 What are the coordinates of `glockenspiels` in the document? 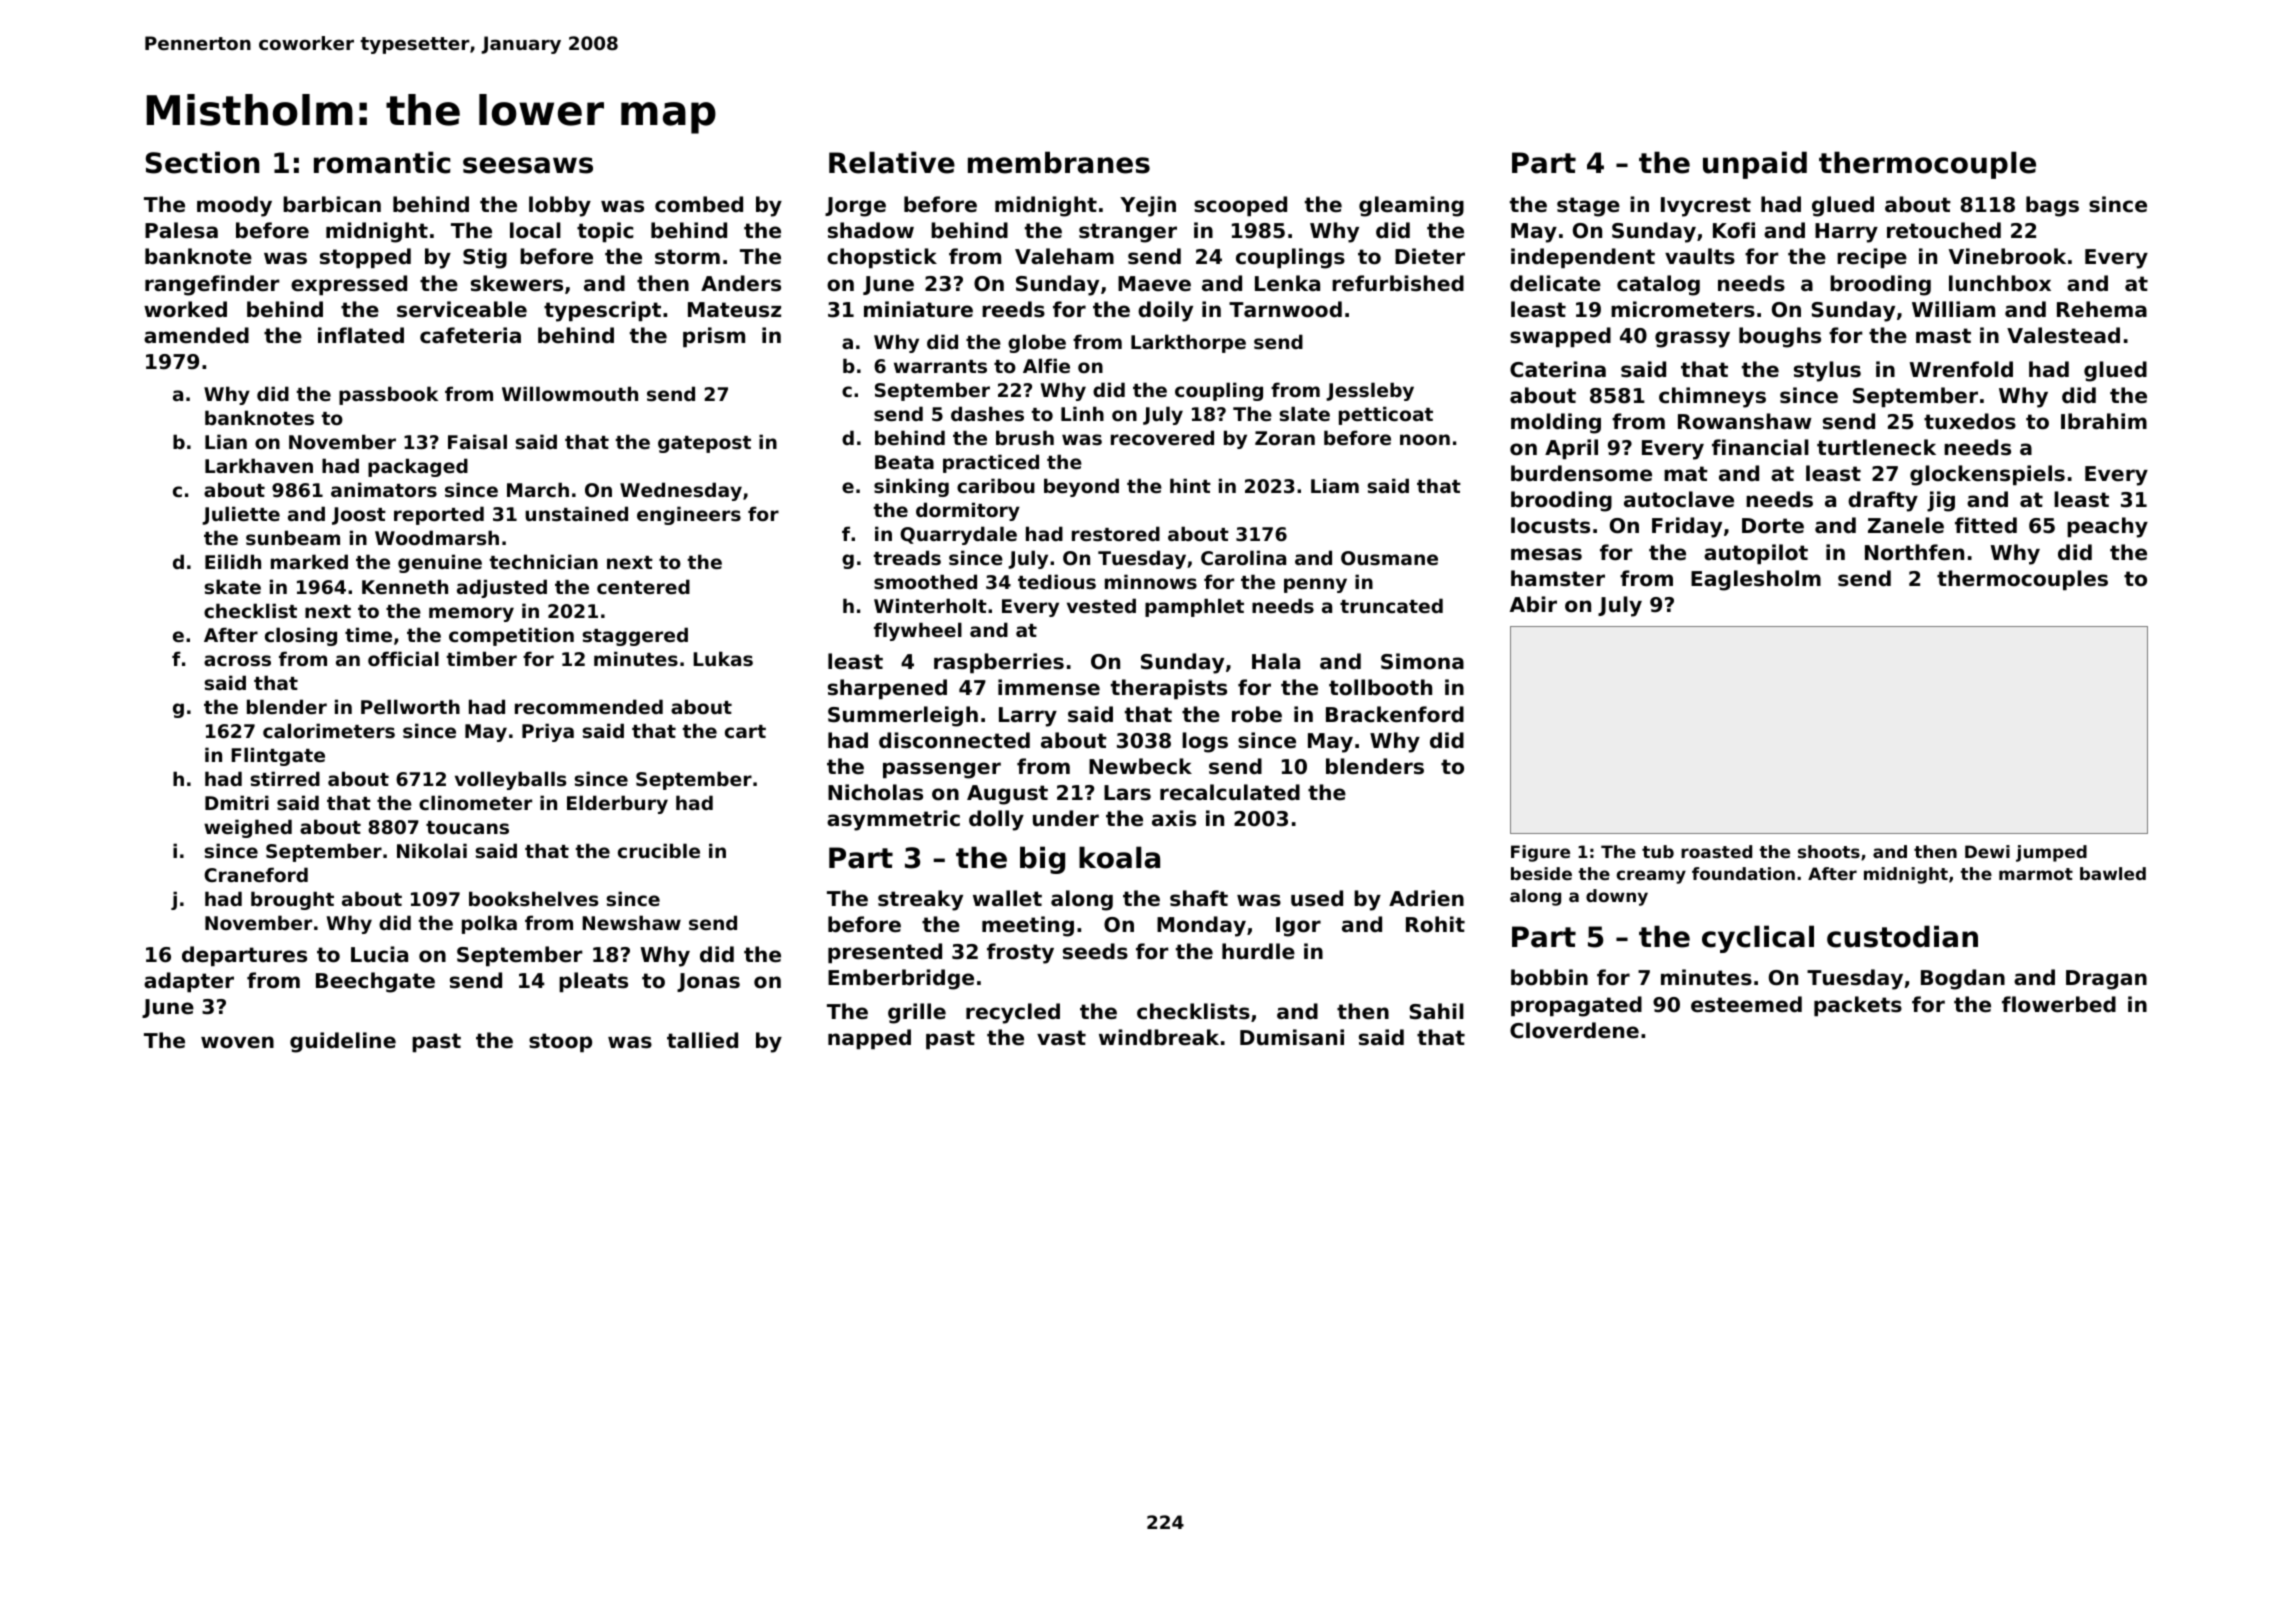 It's located at (1987, 475).
